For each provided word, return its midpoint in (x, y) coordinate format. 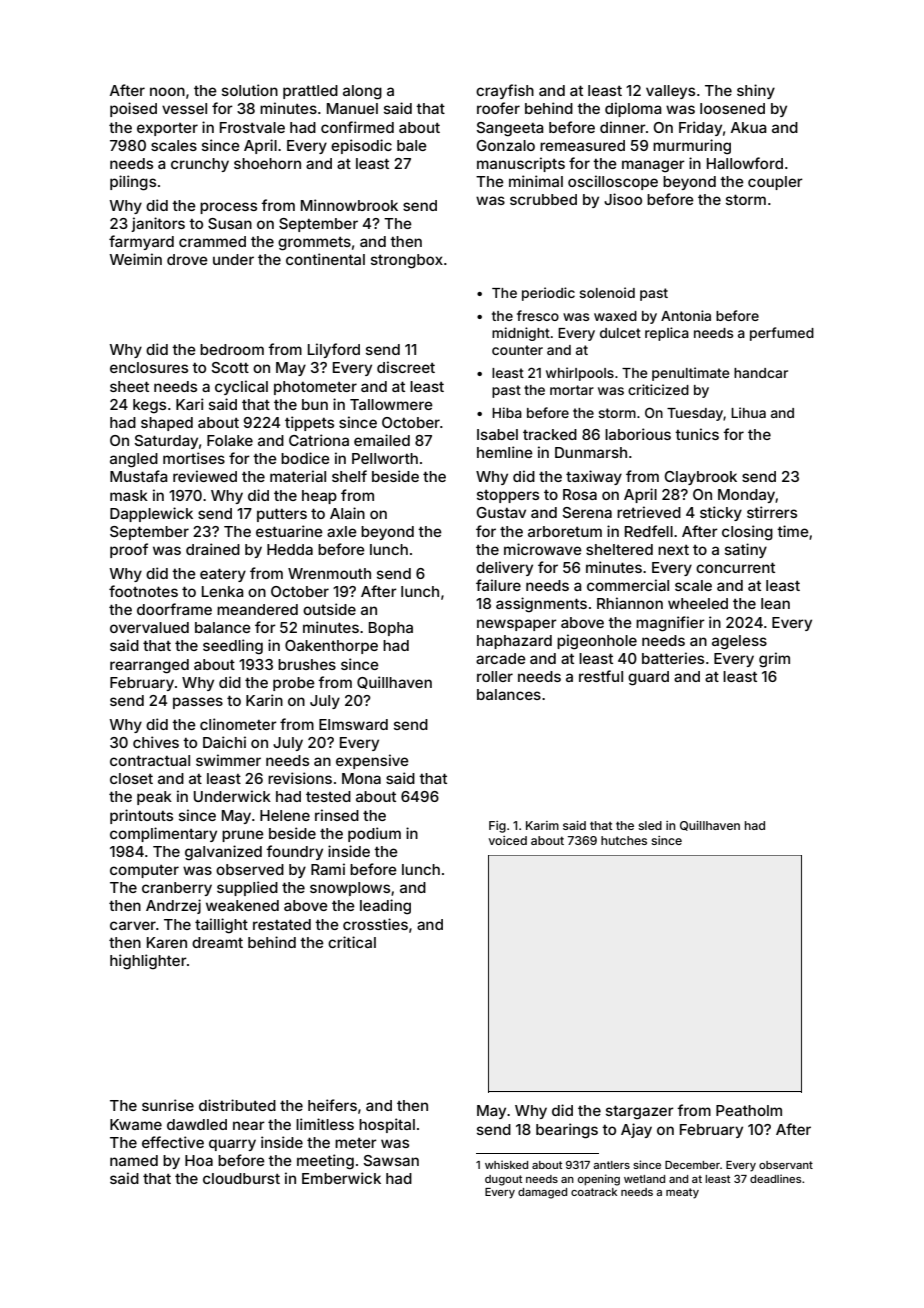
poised (133, 109)
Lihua (748, 412)
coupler (775, 183)
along (362, 92)
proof (129, 550)
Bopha (391, 629)
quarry (232, 1145)
